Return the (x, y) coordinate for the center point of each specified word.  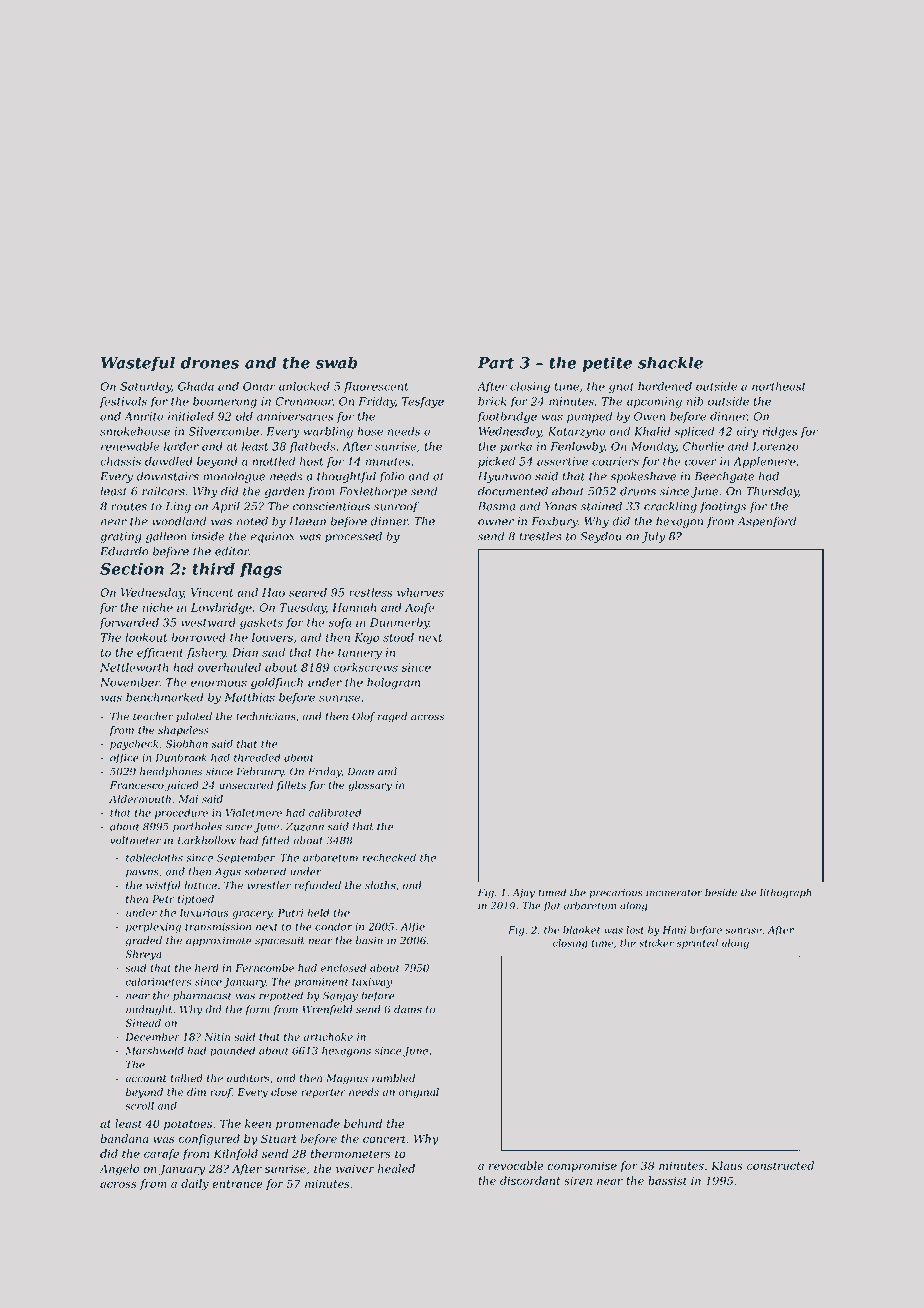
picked (496, 462)
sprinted (697, 944)
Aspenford (766, 522)
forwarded (129, 623)
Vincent (212, 592)
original (419, 1093)
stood (398, 637)
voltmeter (135, 840)
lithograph (785, 893)
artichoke (328, 1037)
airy (747, 432)
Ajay (523, 894)
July (653, 537)
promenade (308, 1124)
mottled (274, 461)
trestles (540, 536)
